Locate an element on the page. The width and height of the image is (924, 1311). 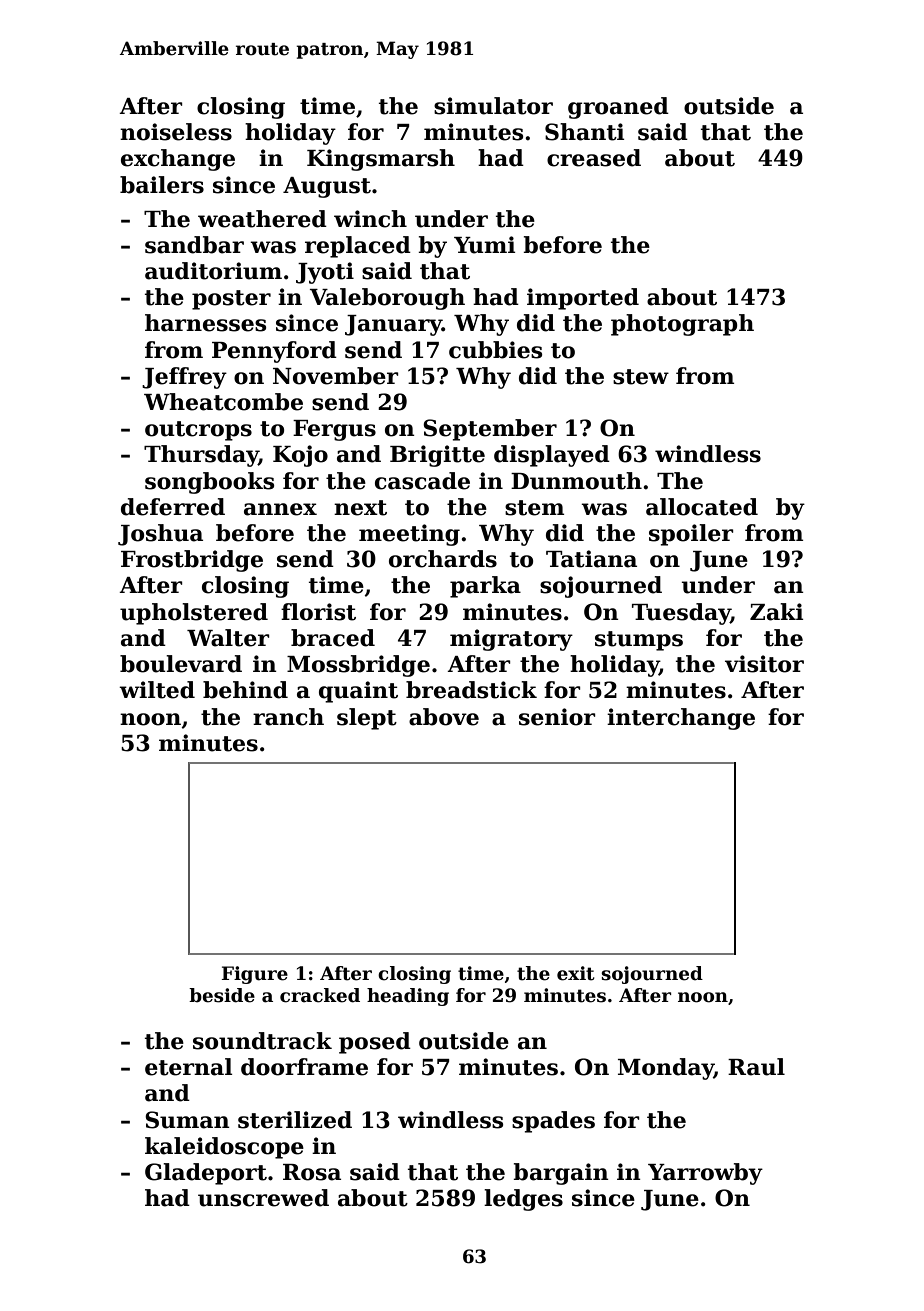
groaned is located at coordinates (618, 108).
